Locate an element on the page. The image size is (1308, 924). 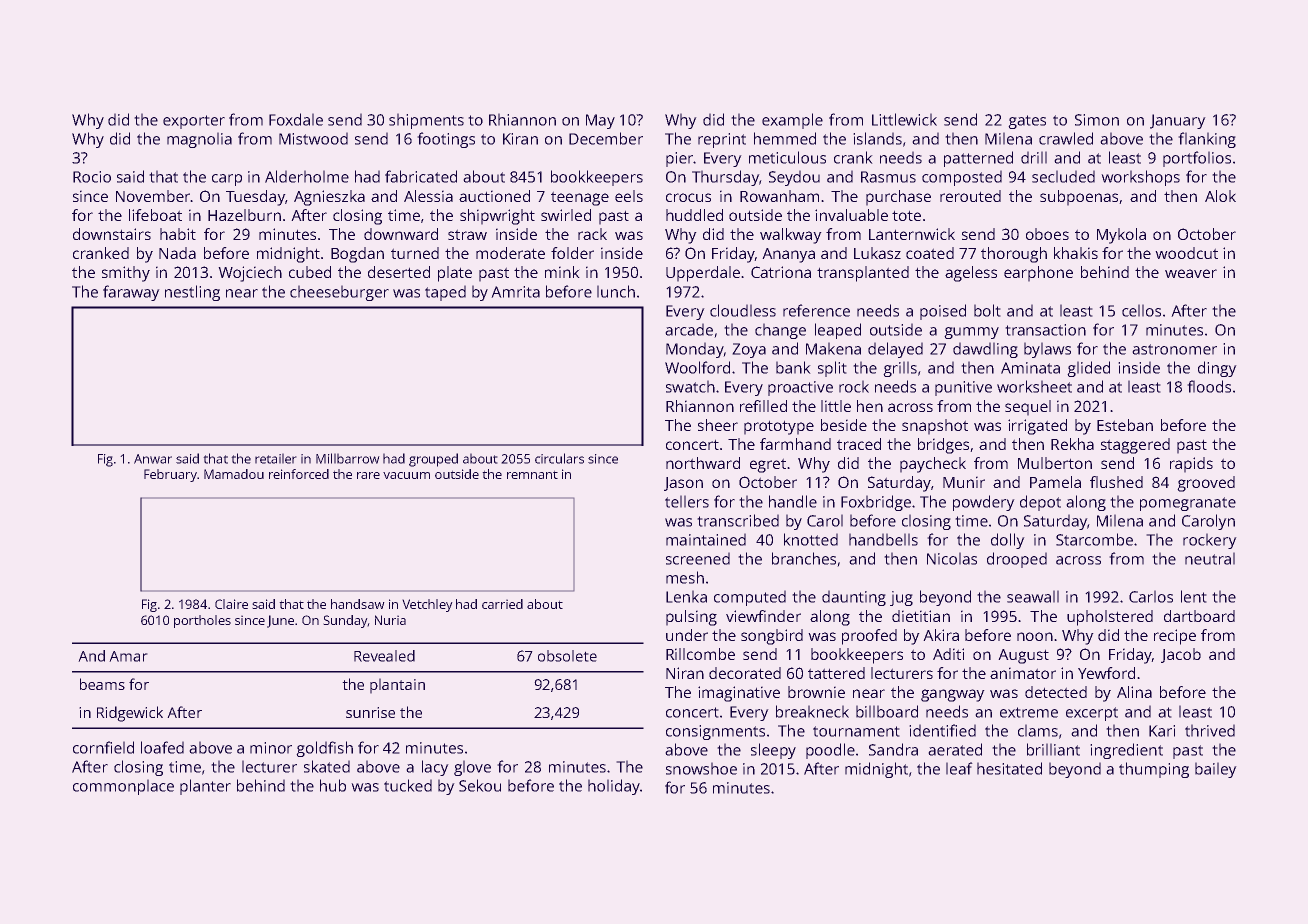
goldfish is located at coordinates (325, 749).
